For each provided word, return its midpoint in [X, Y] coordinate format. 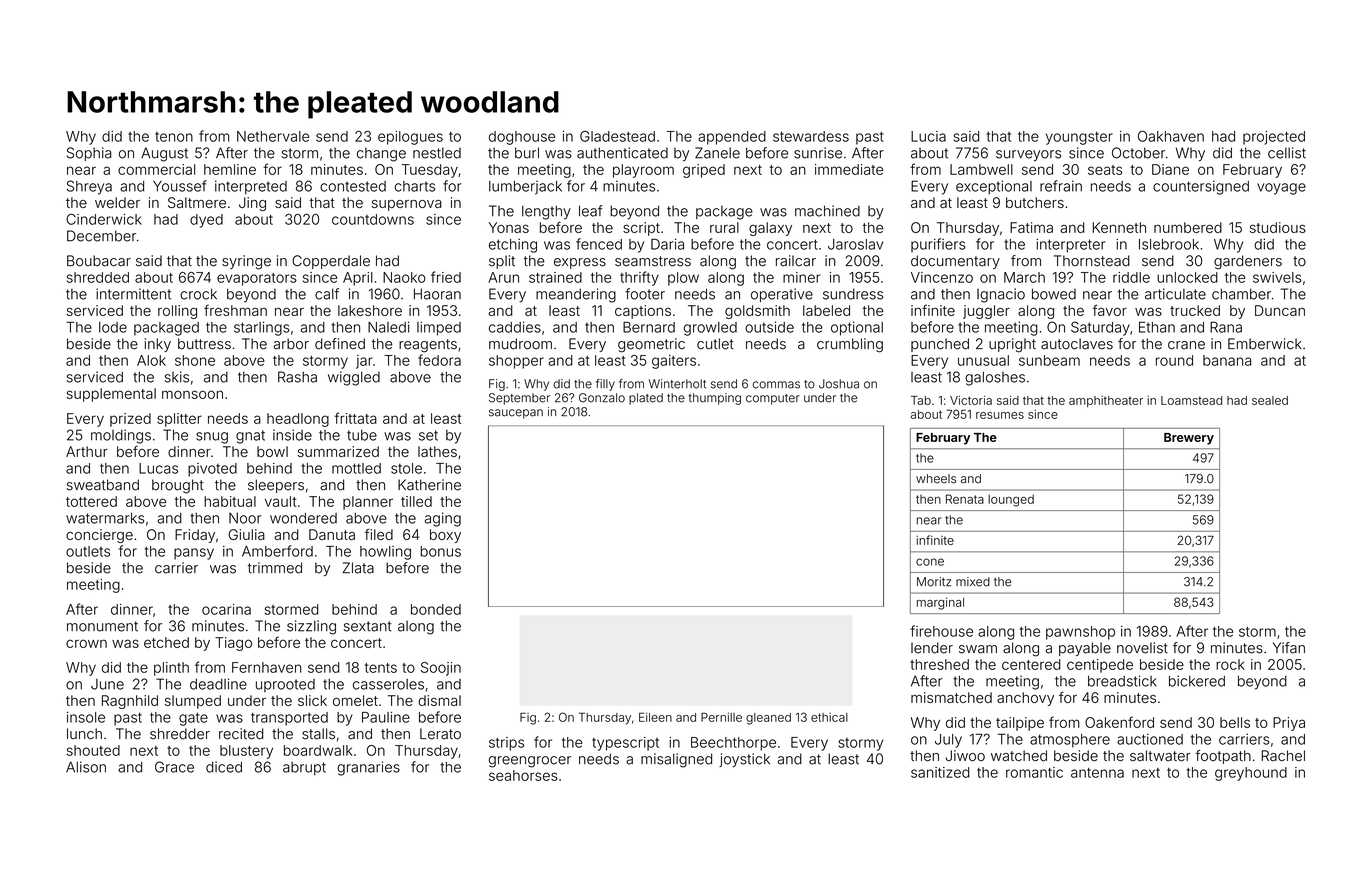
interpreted [251, 187]
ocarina [226, 609]
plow [683, 279]
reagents [428, 346]
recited [241, 734]
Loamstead [1191, 400]
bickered [1197, 681]
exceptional [994, 187]
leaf [591, 211]
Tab [921, 400]
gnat [250, 437]
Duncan [1280, 310]
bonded [436, 609]
